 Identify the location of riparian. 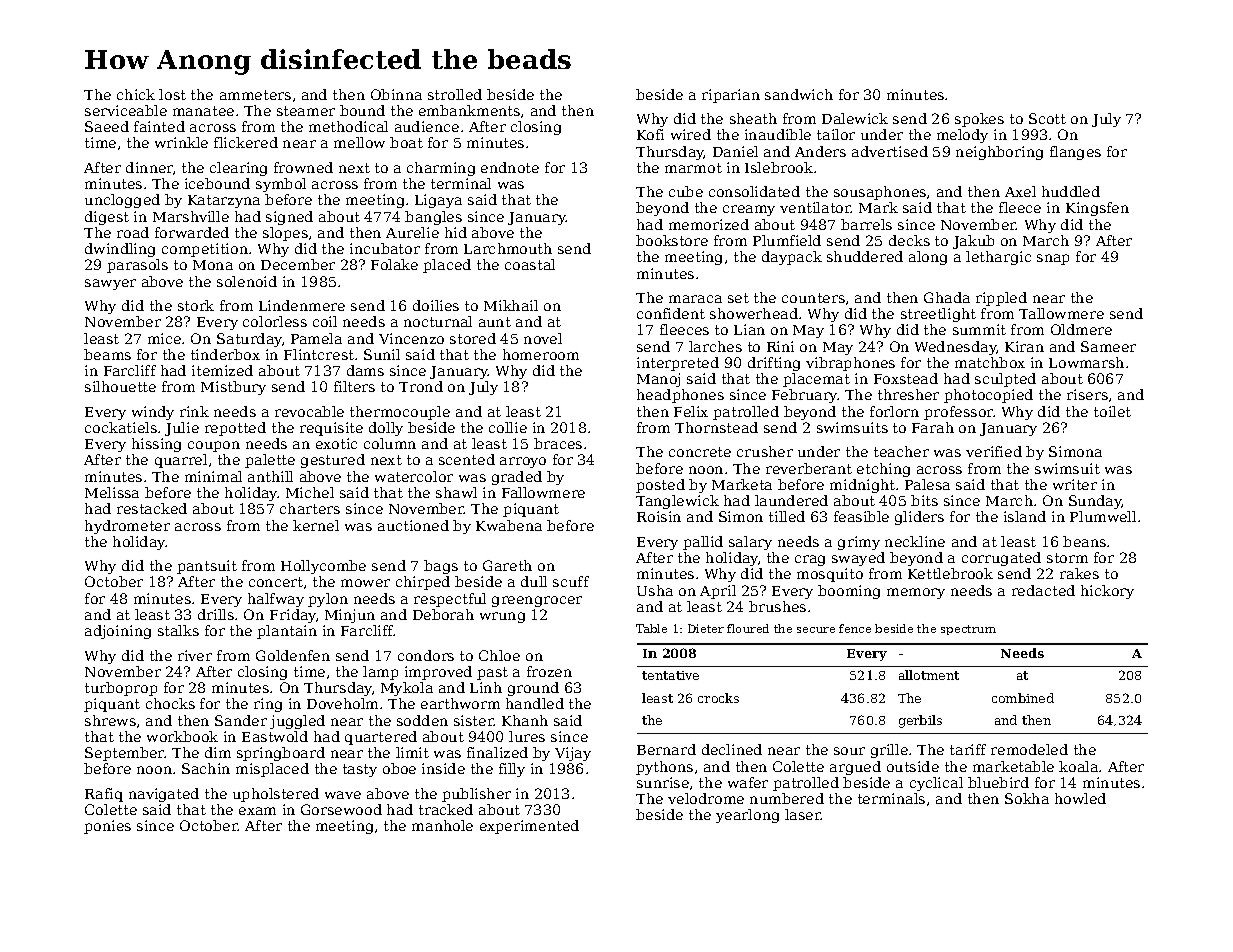
(731, 96).
